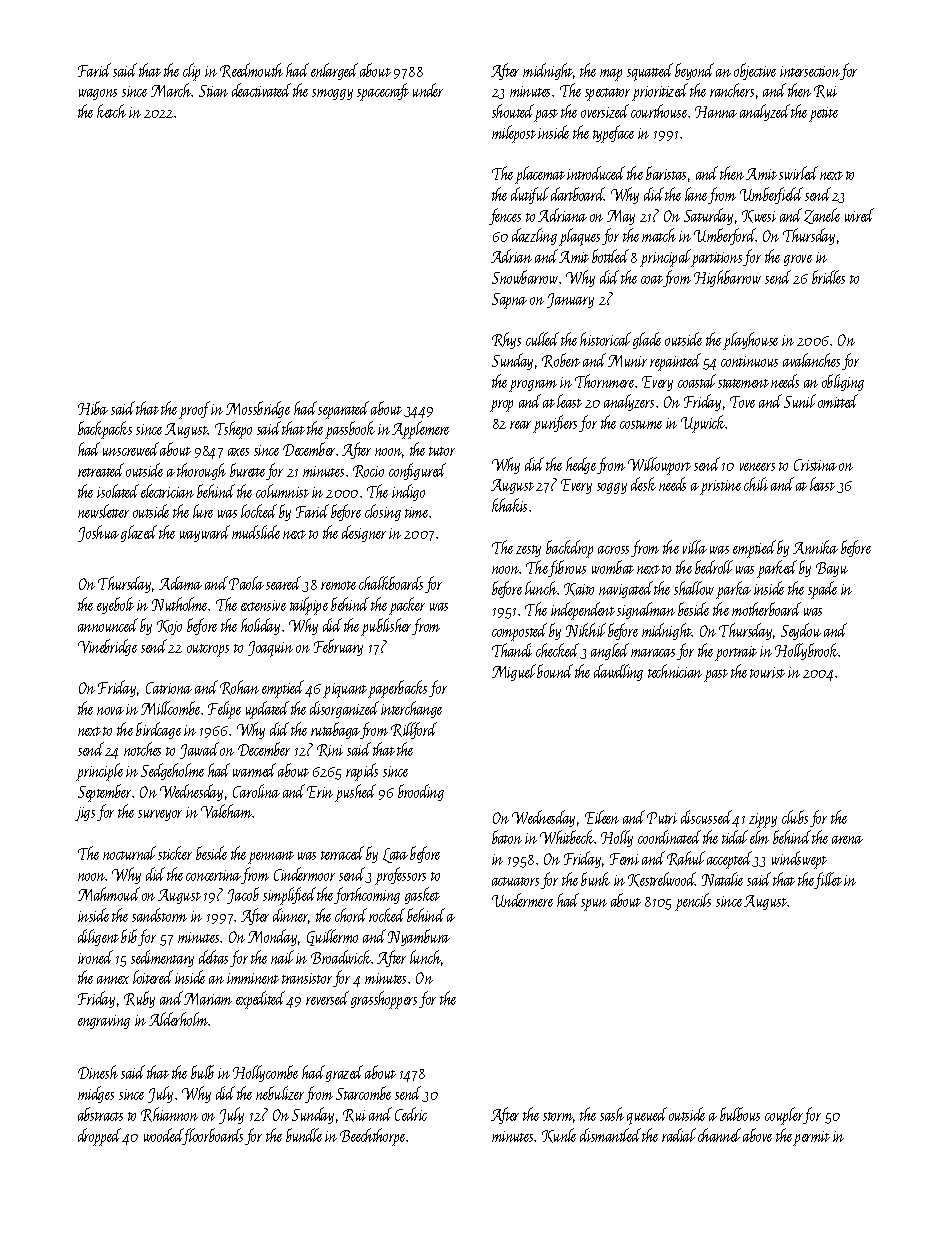 The height and width of the screenshot is (1233, 952). What do you see at coordinates (334, 71) in the screenshot?
I see `enlarged` at bounding box center [334, 71].
